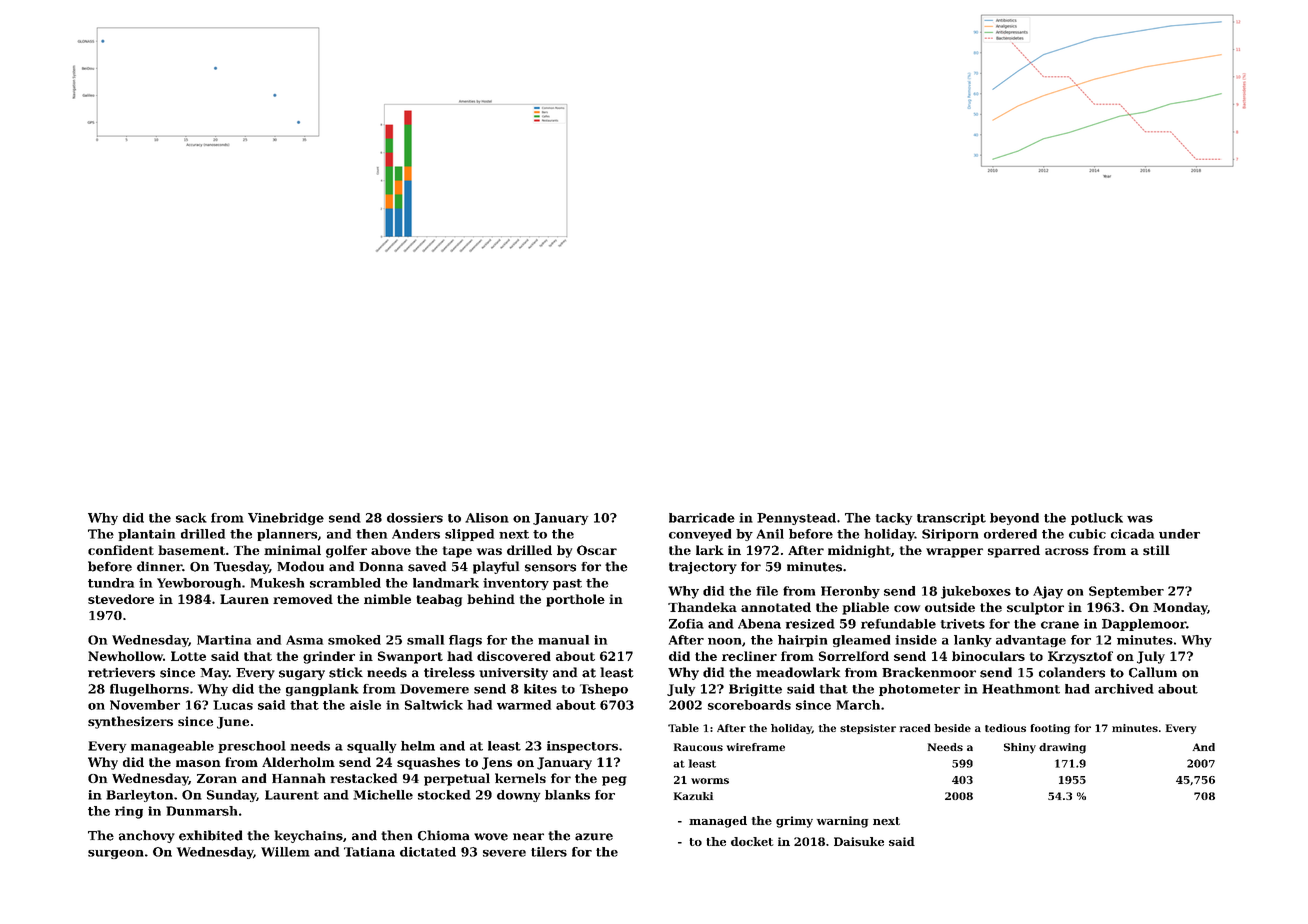 This page has height=924, width=1308. Describe the element at coordinates (1020, 748) in the page. I see `Shiny` at that location.
